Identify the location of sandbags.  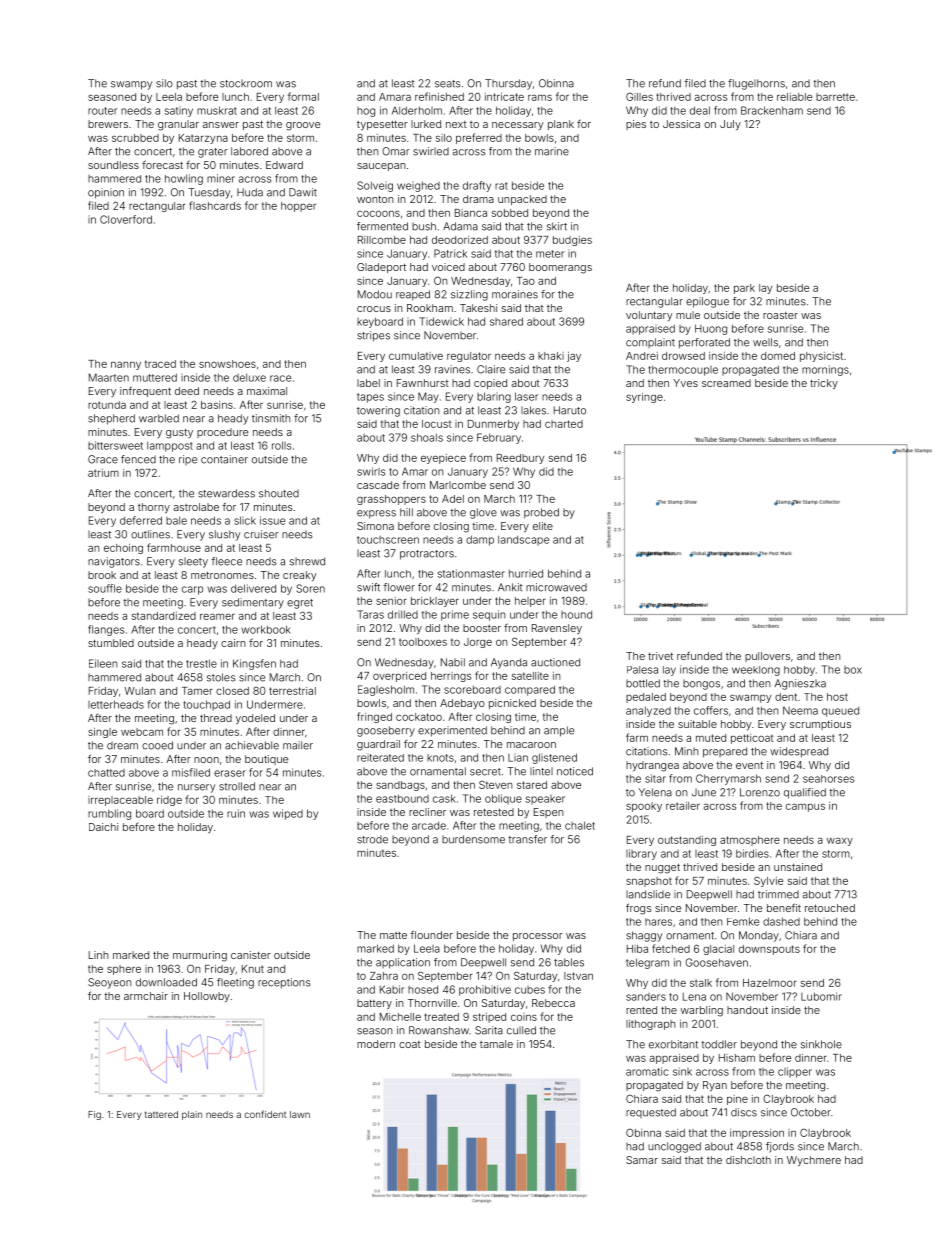
(400, 786).
